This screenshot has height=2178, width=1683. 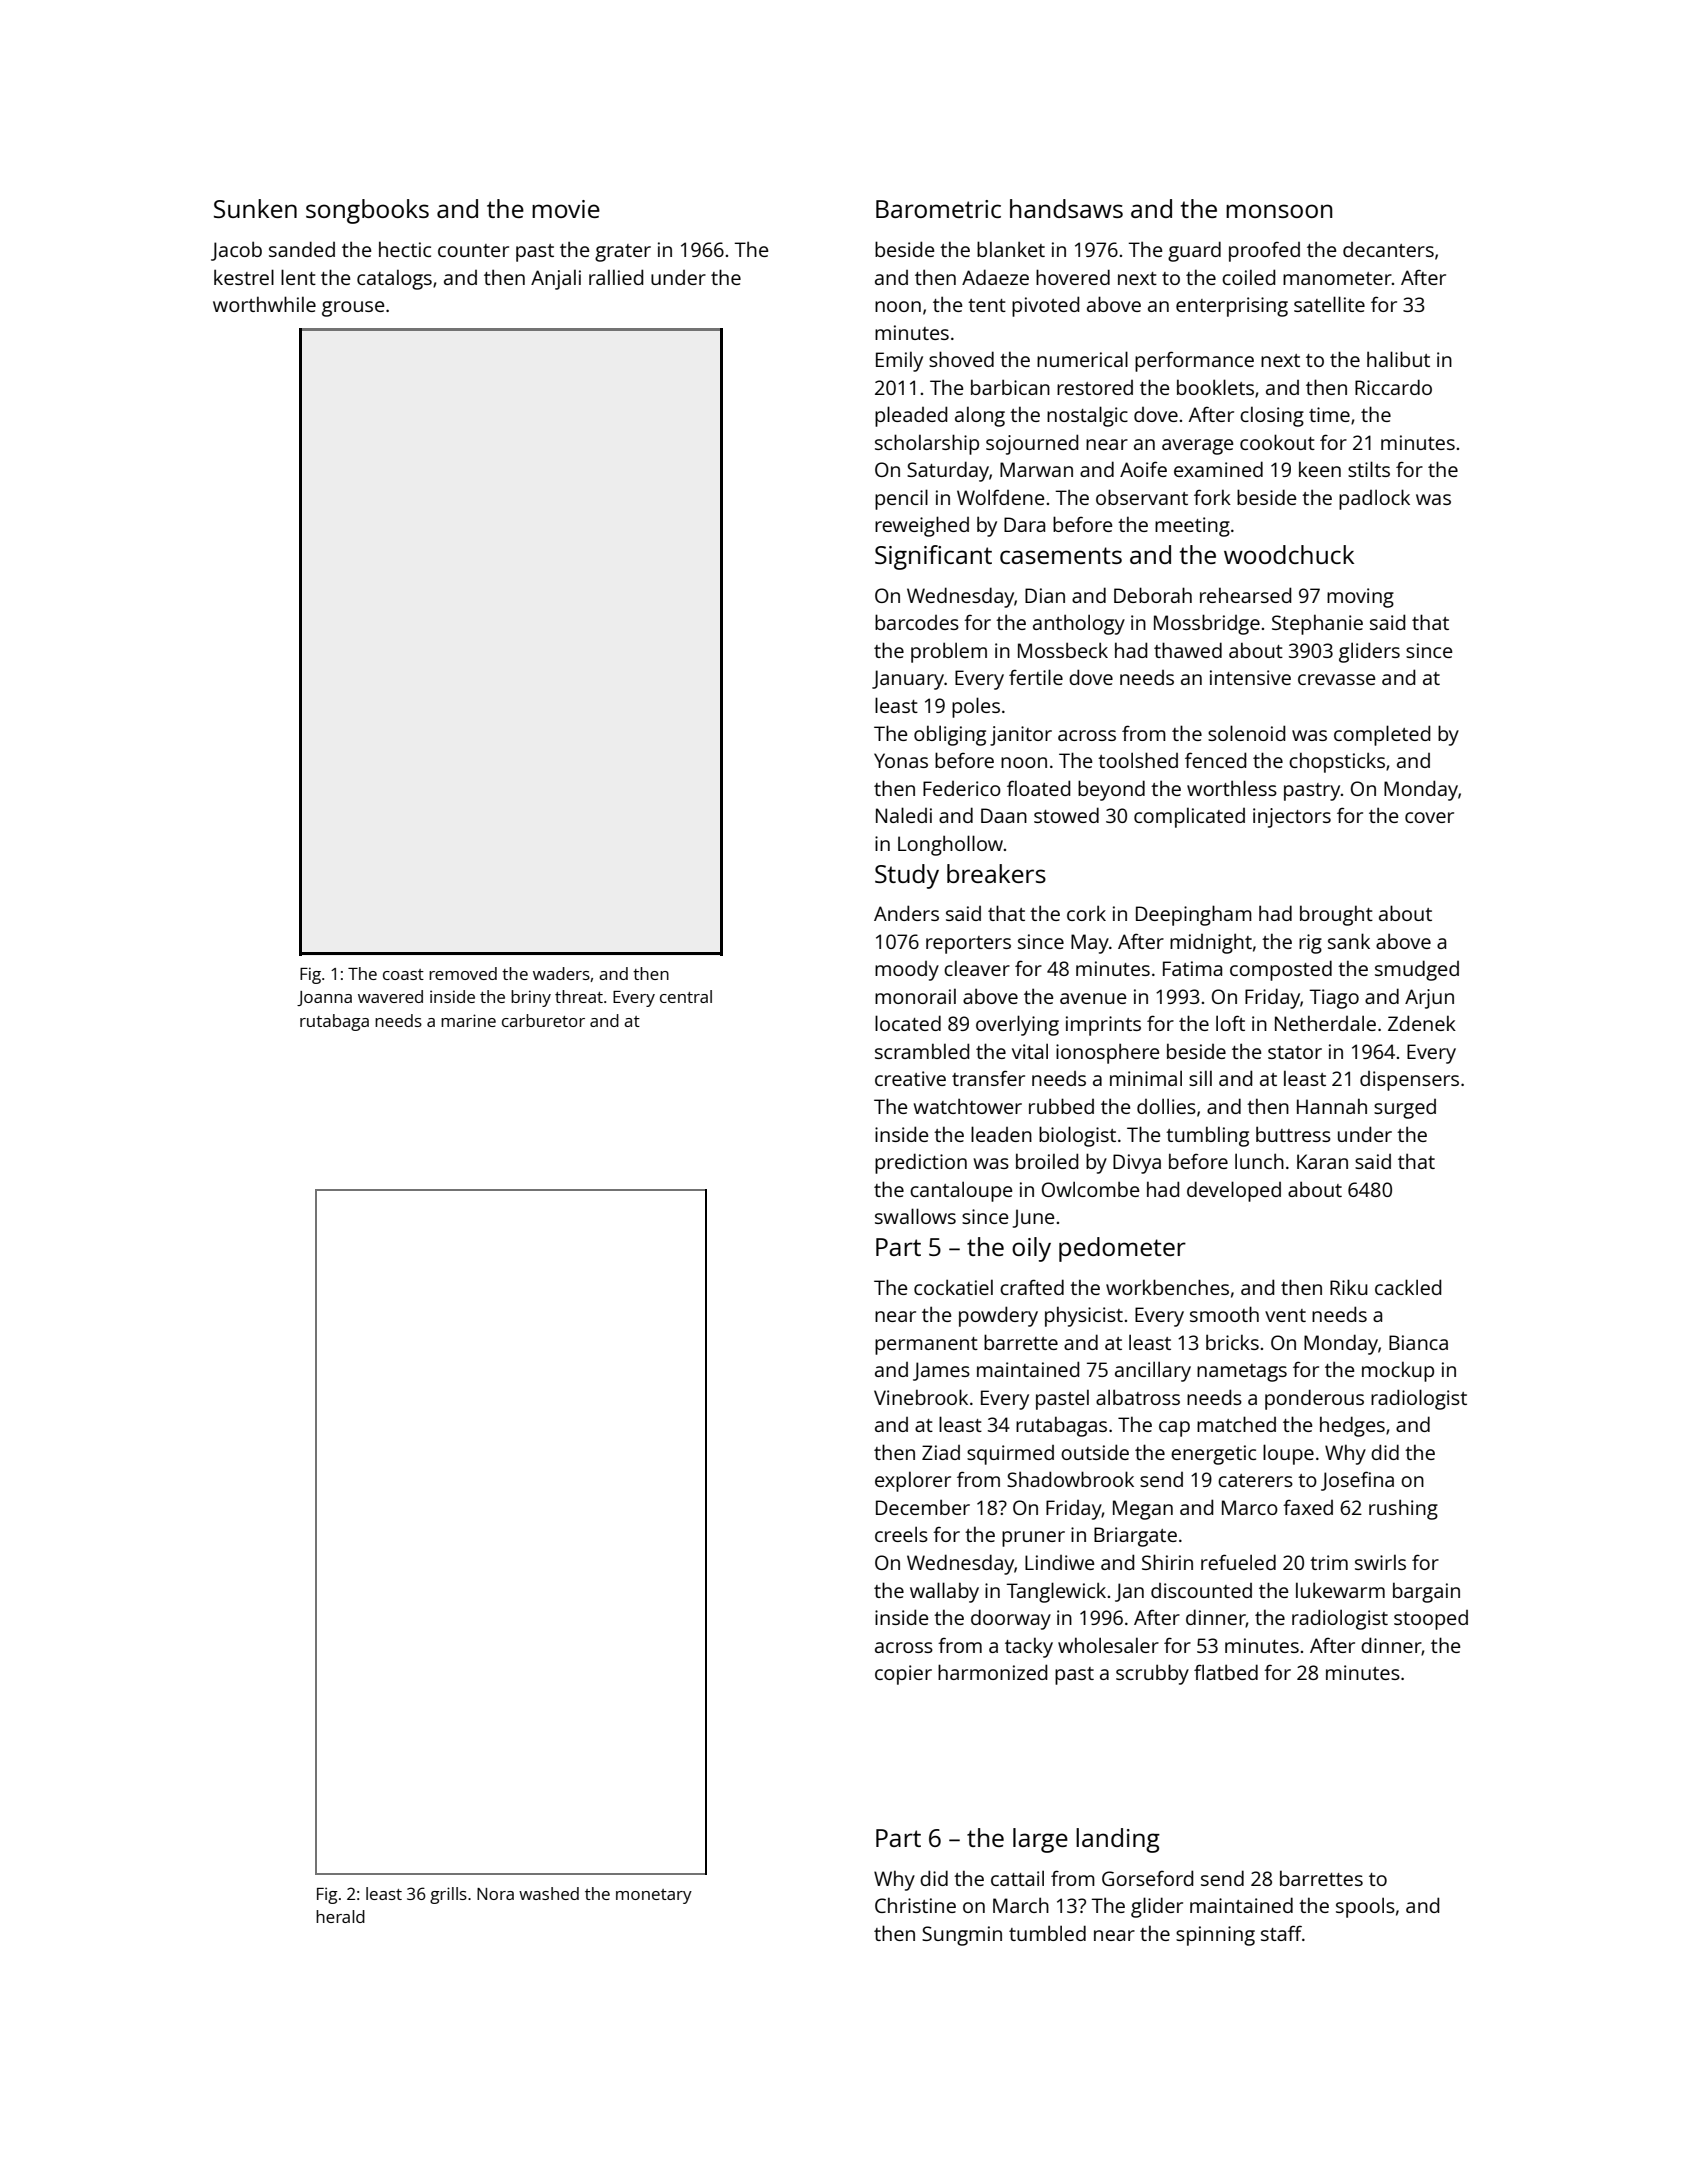 I want to click on Bianca, so click(x=1418, y=1342).
